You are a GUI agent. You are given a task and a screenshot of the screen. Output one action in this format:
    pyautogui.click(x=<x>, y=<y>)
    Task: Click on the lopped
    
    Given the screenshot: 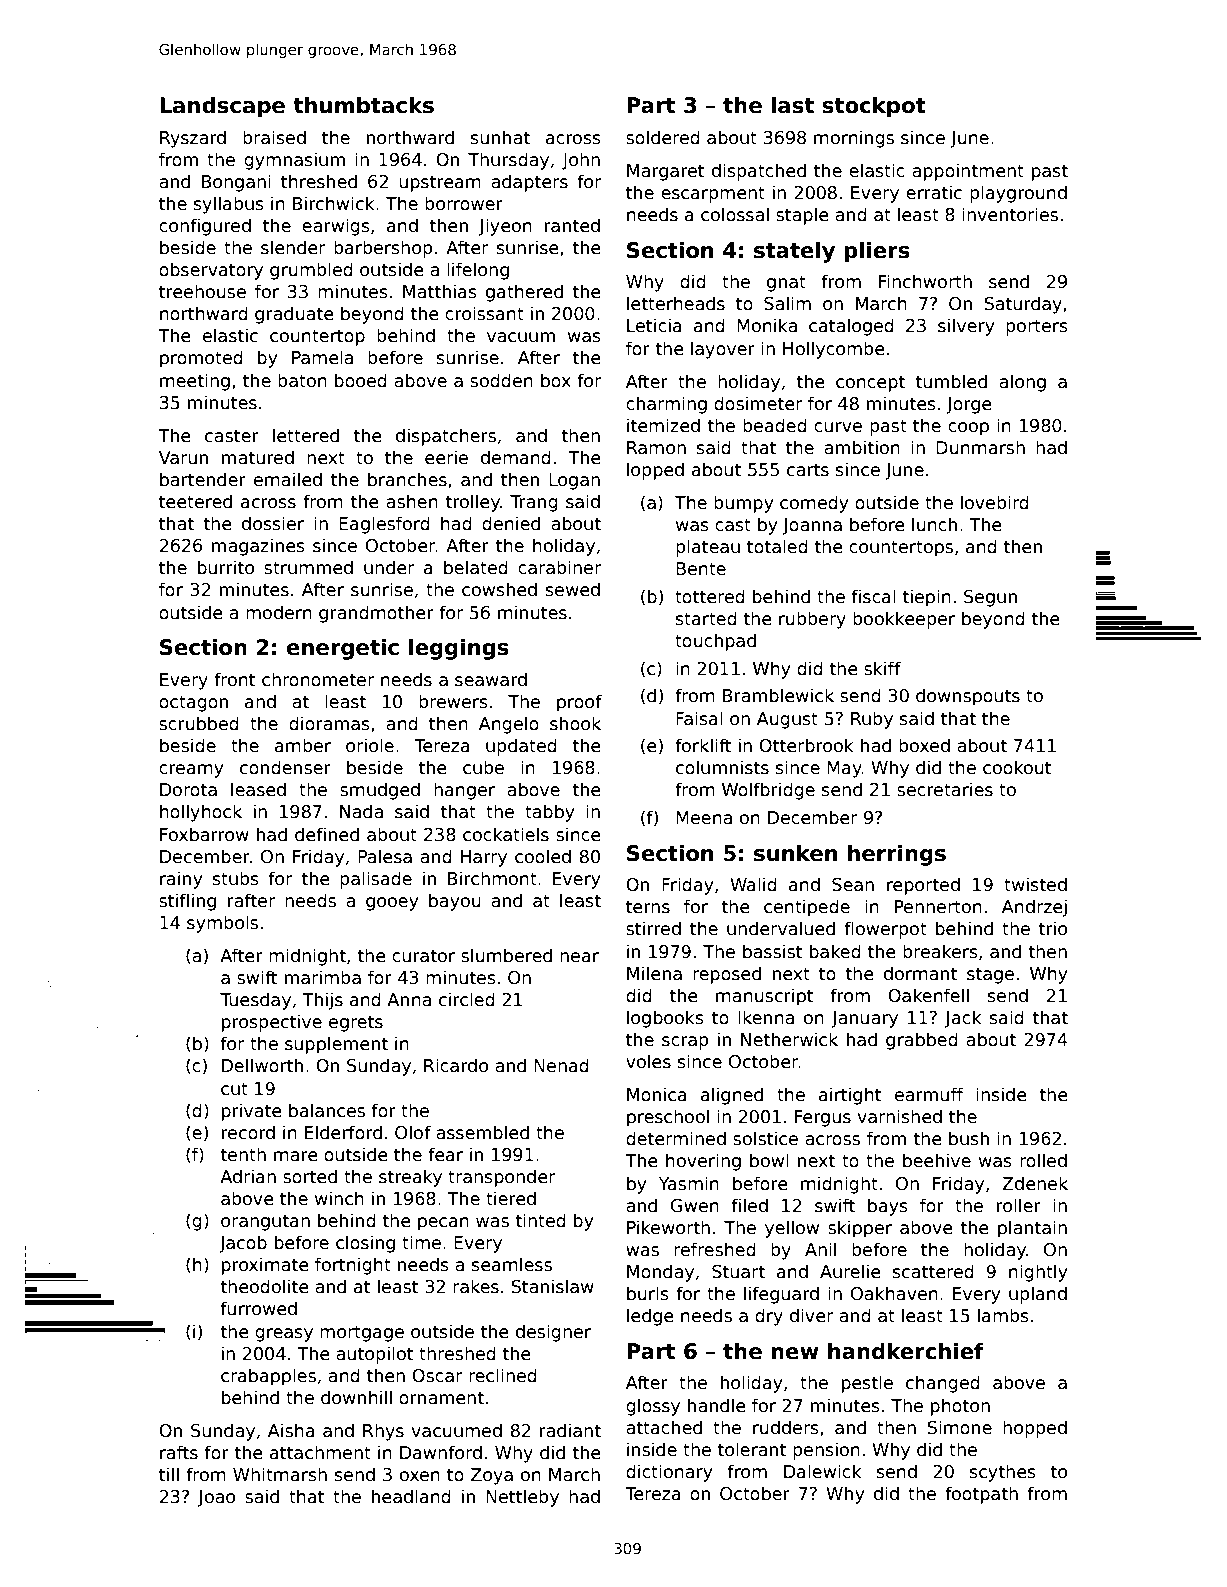 What is the action you would take?
    pyautogui.click(x=655, y=471)
